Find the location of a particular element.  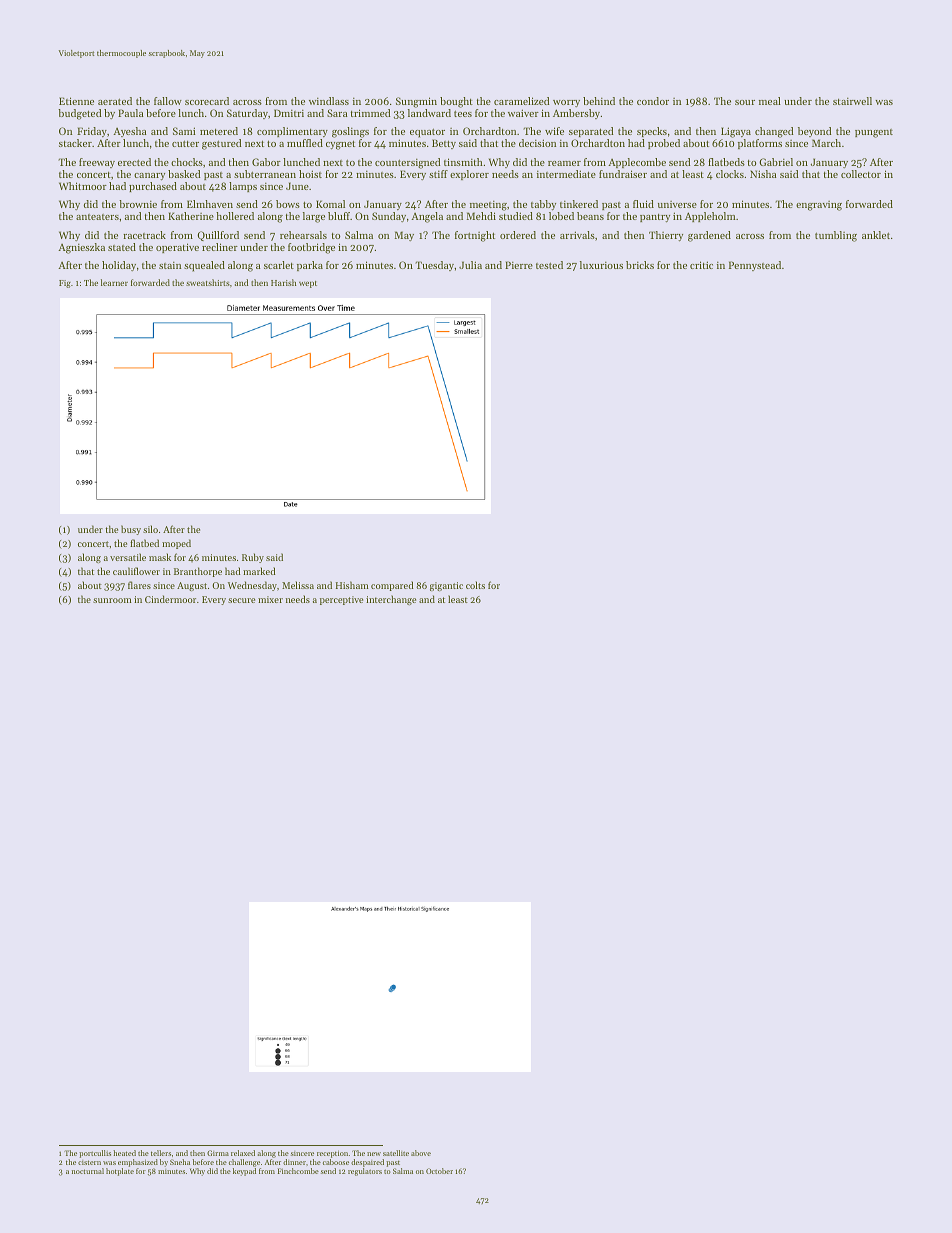

secure is located at coordinates (241, 600).
